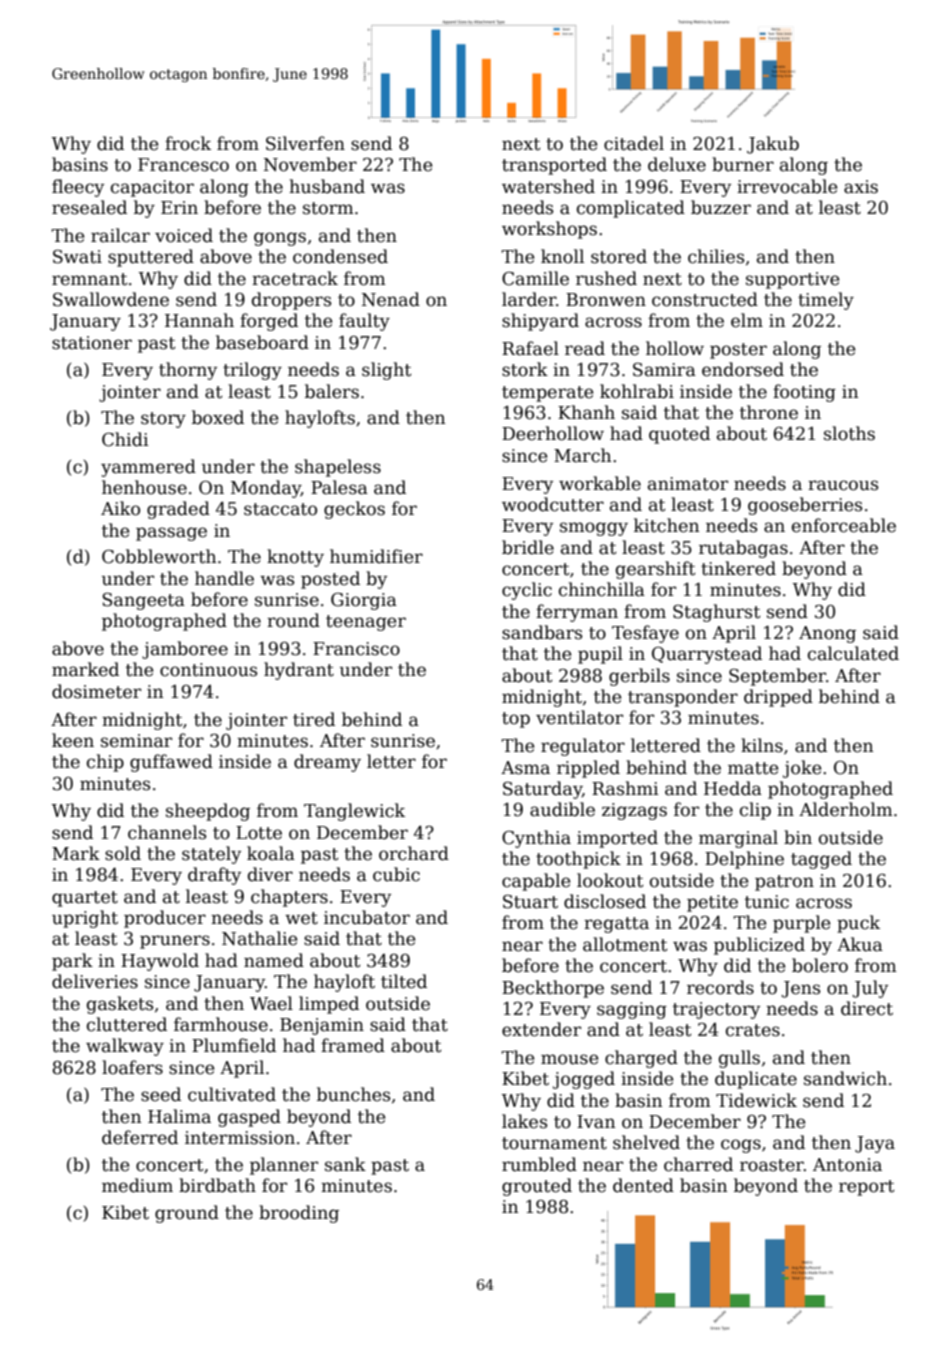 The width and height of the image is (952, 1352). I want to click on slight, so click(387, 371).
